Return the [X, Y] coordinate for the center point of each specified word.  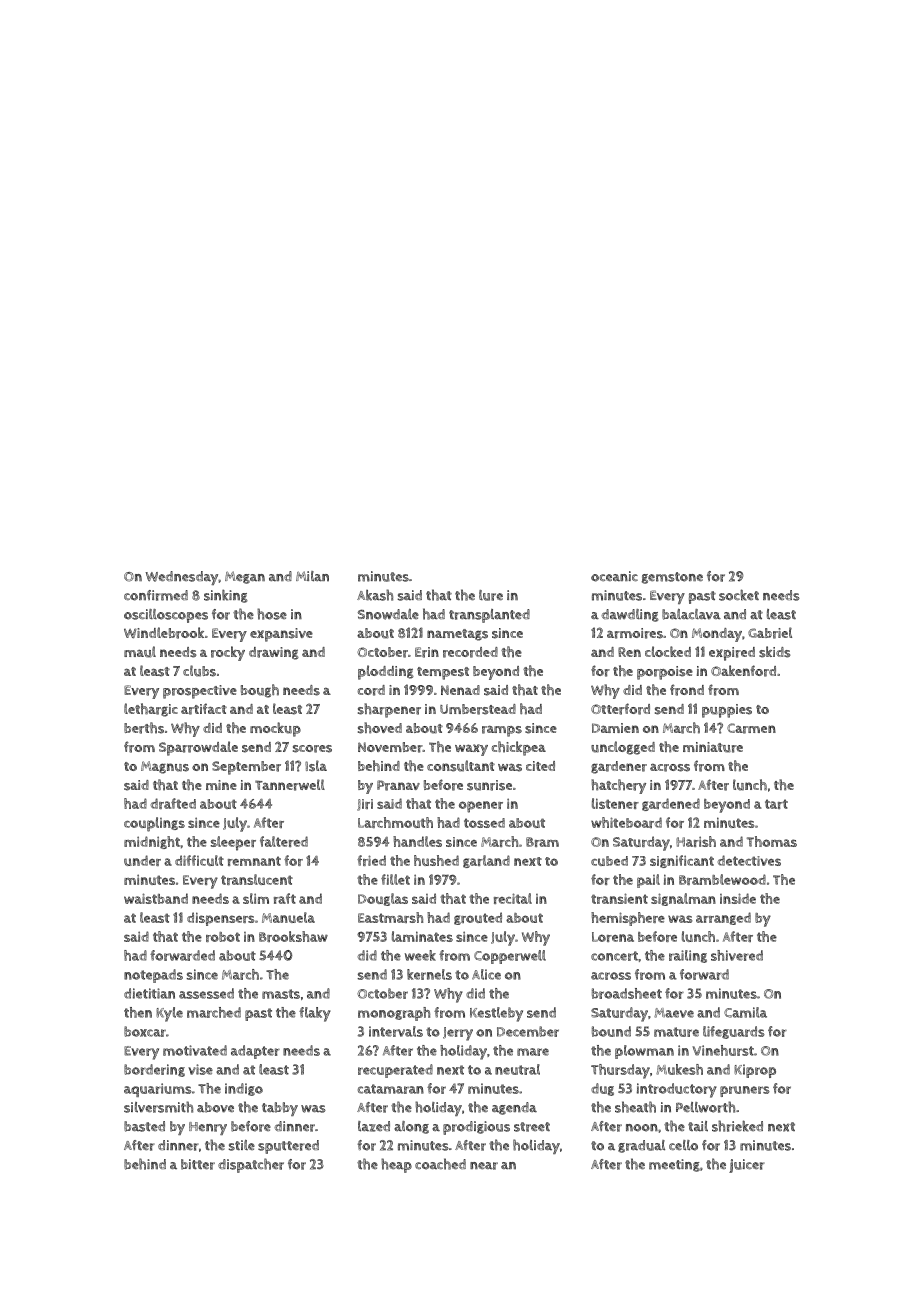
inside [738, 898]
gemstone [672, 578]
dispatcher [251, 1165]
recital [513, 898]
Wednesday [182, 578]
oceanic [614, 576]
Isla [316, 766]
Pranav [398, 785]
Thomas [772, 841]
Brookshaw [293, 936]
